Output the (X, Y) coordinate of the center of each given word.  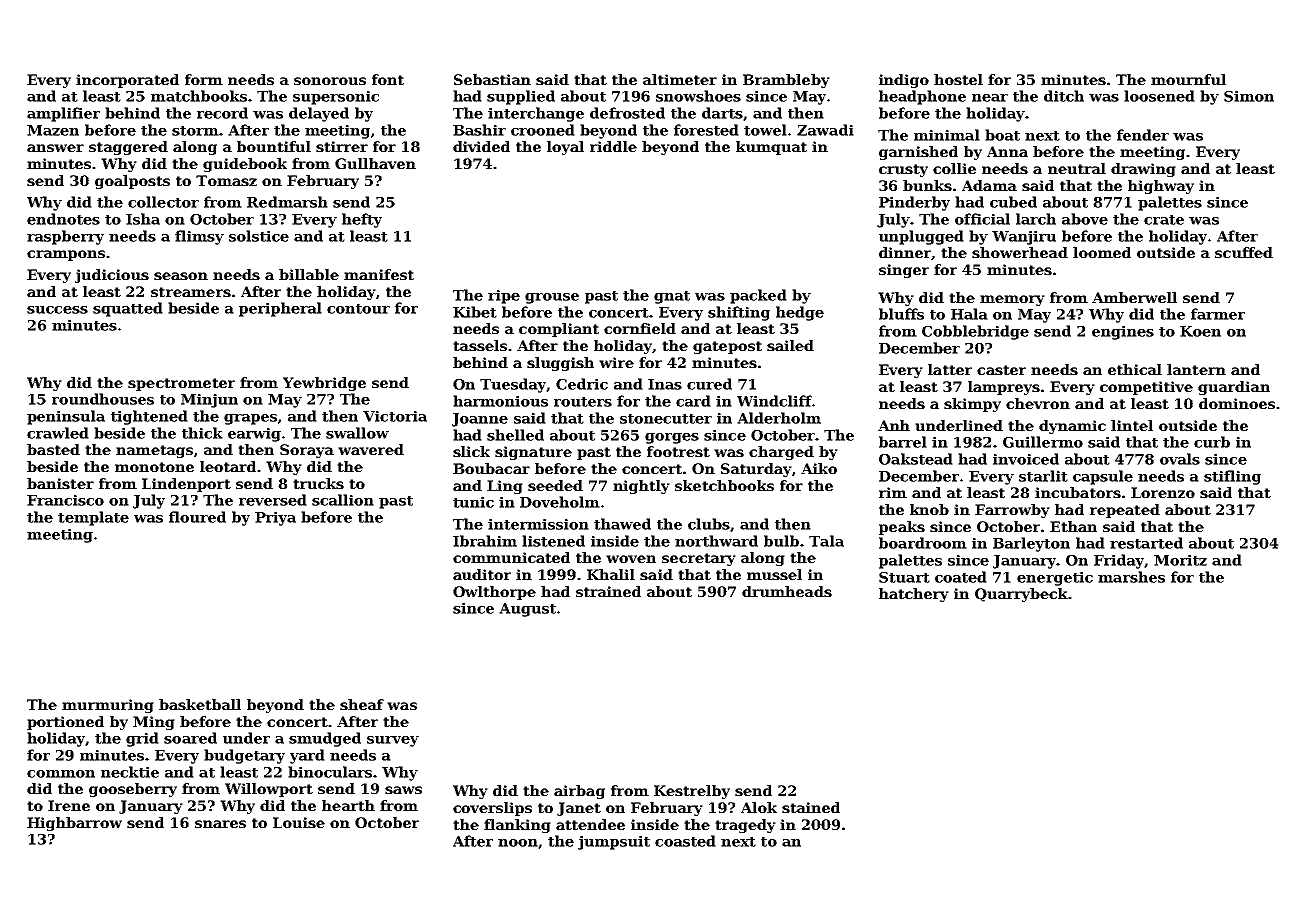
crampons (66, 255)
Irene (69, 805)
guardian (1234, 388)
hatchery (914, 595)
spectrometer (181, 384)
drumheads (787, 591)
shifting (739, 313)
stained (811, 807)
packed (758, 296)
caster (1001, 370)
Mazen (53, 130)
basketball (200, 704)
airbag (579, 792)
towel (765, 130)
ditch (1064, 96)
